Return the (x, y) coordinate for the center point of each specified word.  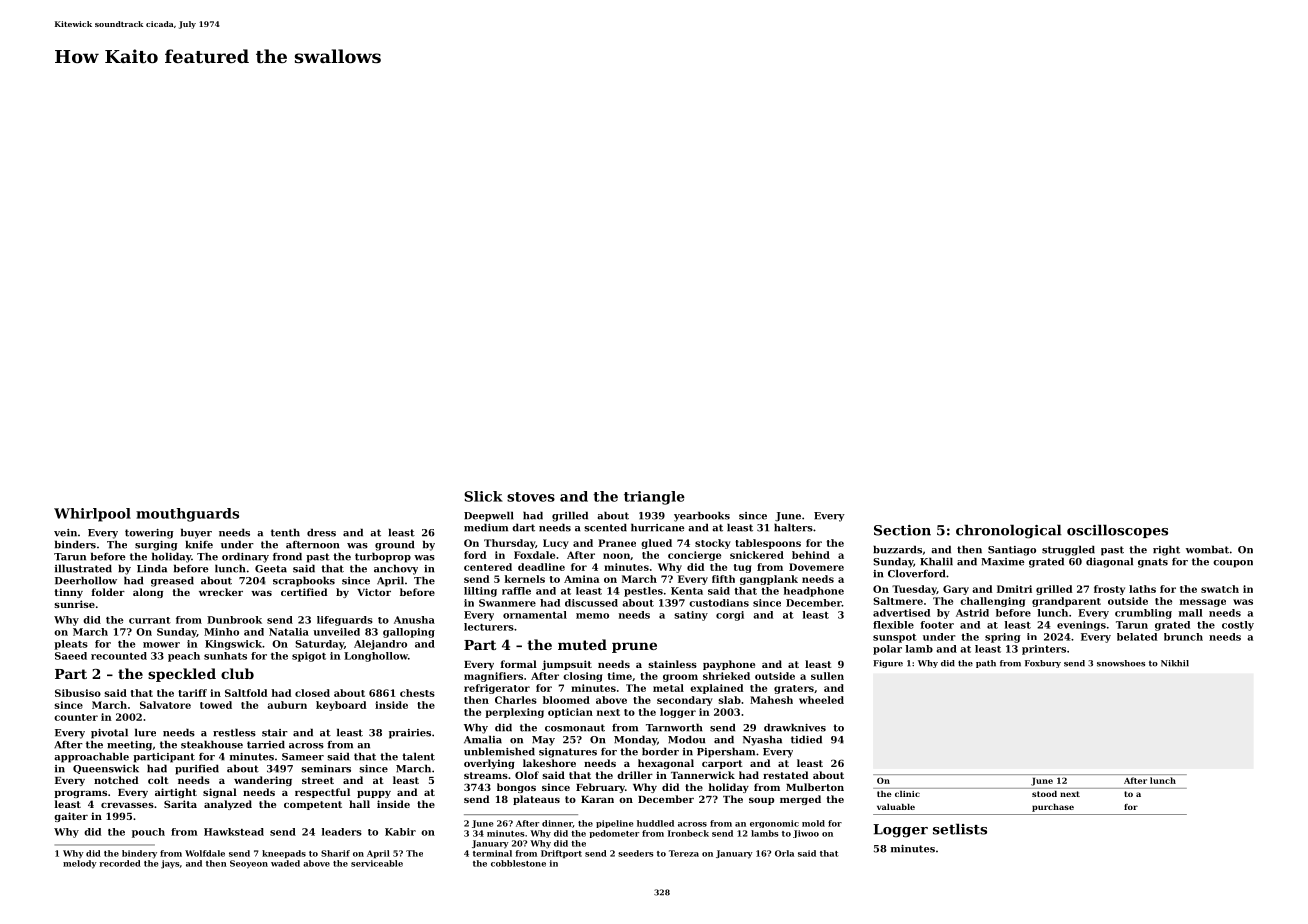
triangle (654, 498)
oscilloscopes (1117, 531)
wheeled (821, 700)
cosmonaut (575, 728)
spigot (309, 657)
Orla (784, 853)
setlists (960, 829)
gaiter (71, 817)
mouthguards (187, 515)
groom (680, 678)
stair (275, 733)
